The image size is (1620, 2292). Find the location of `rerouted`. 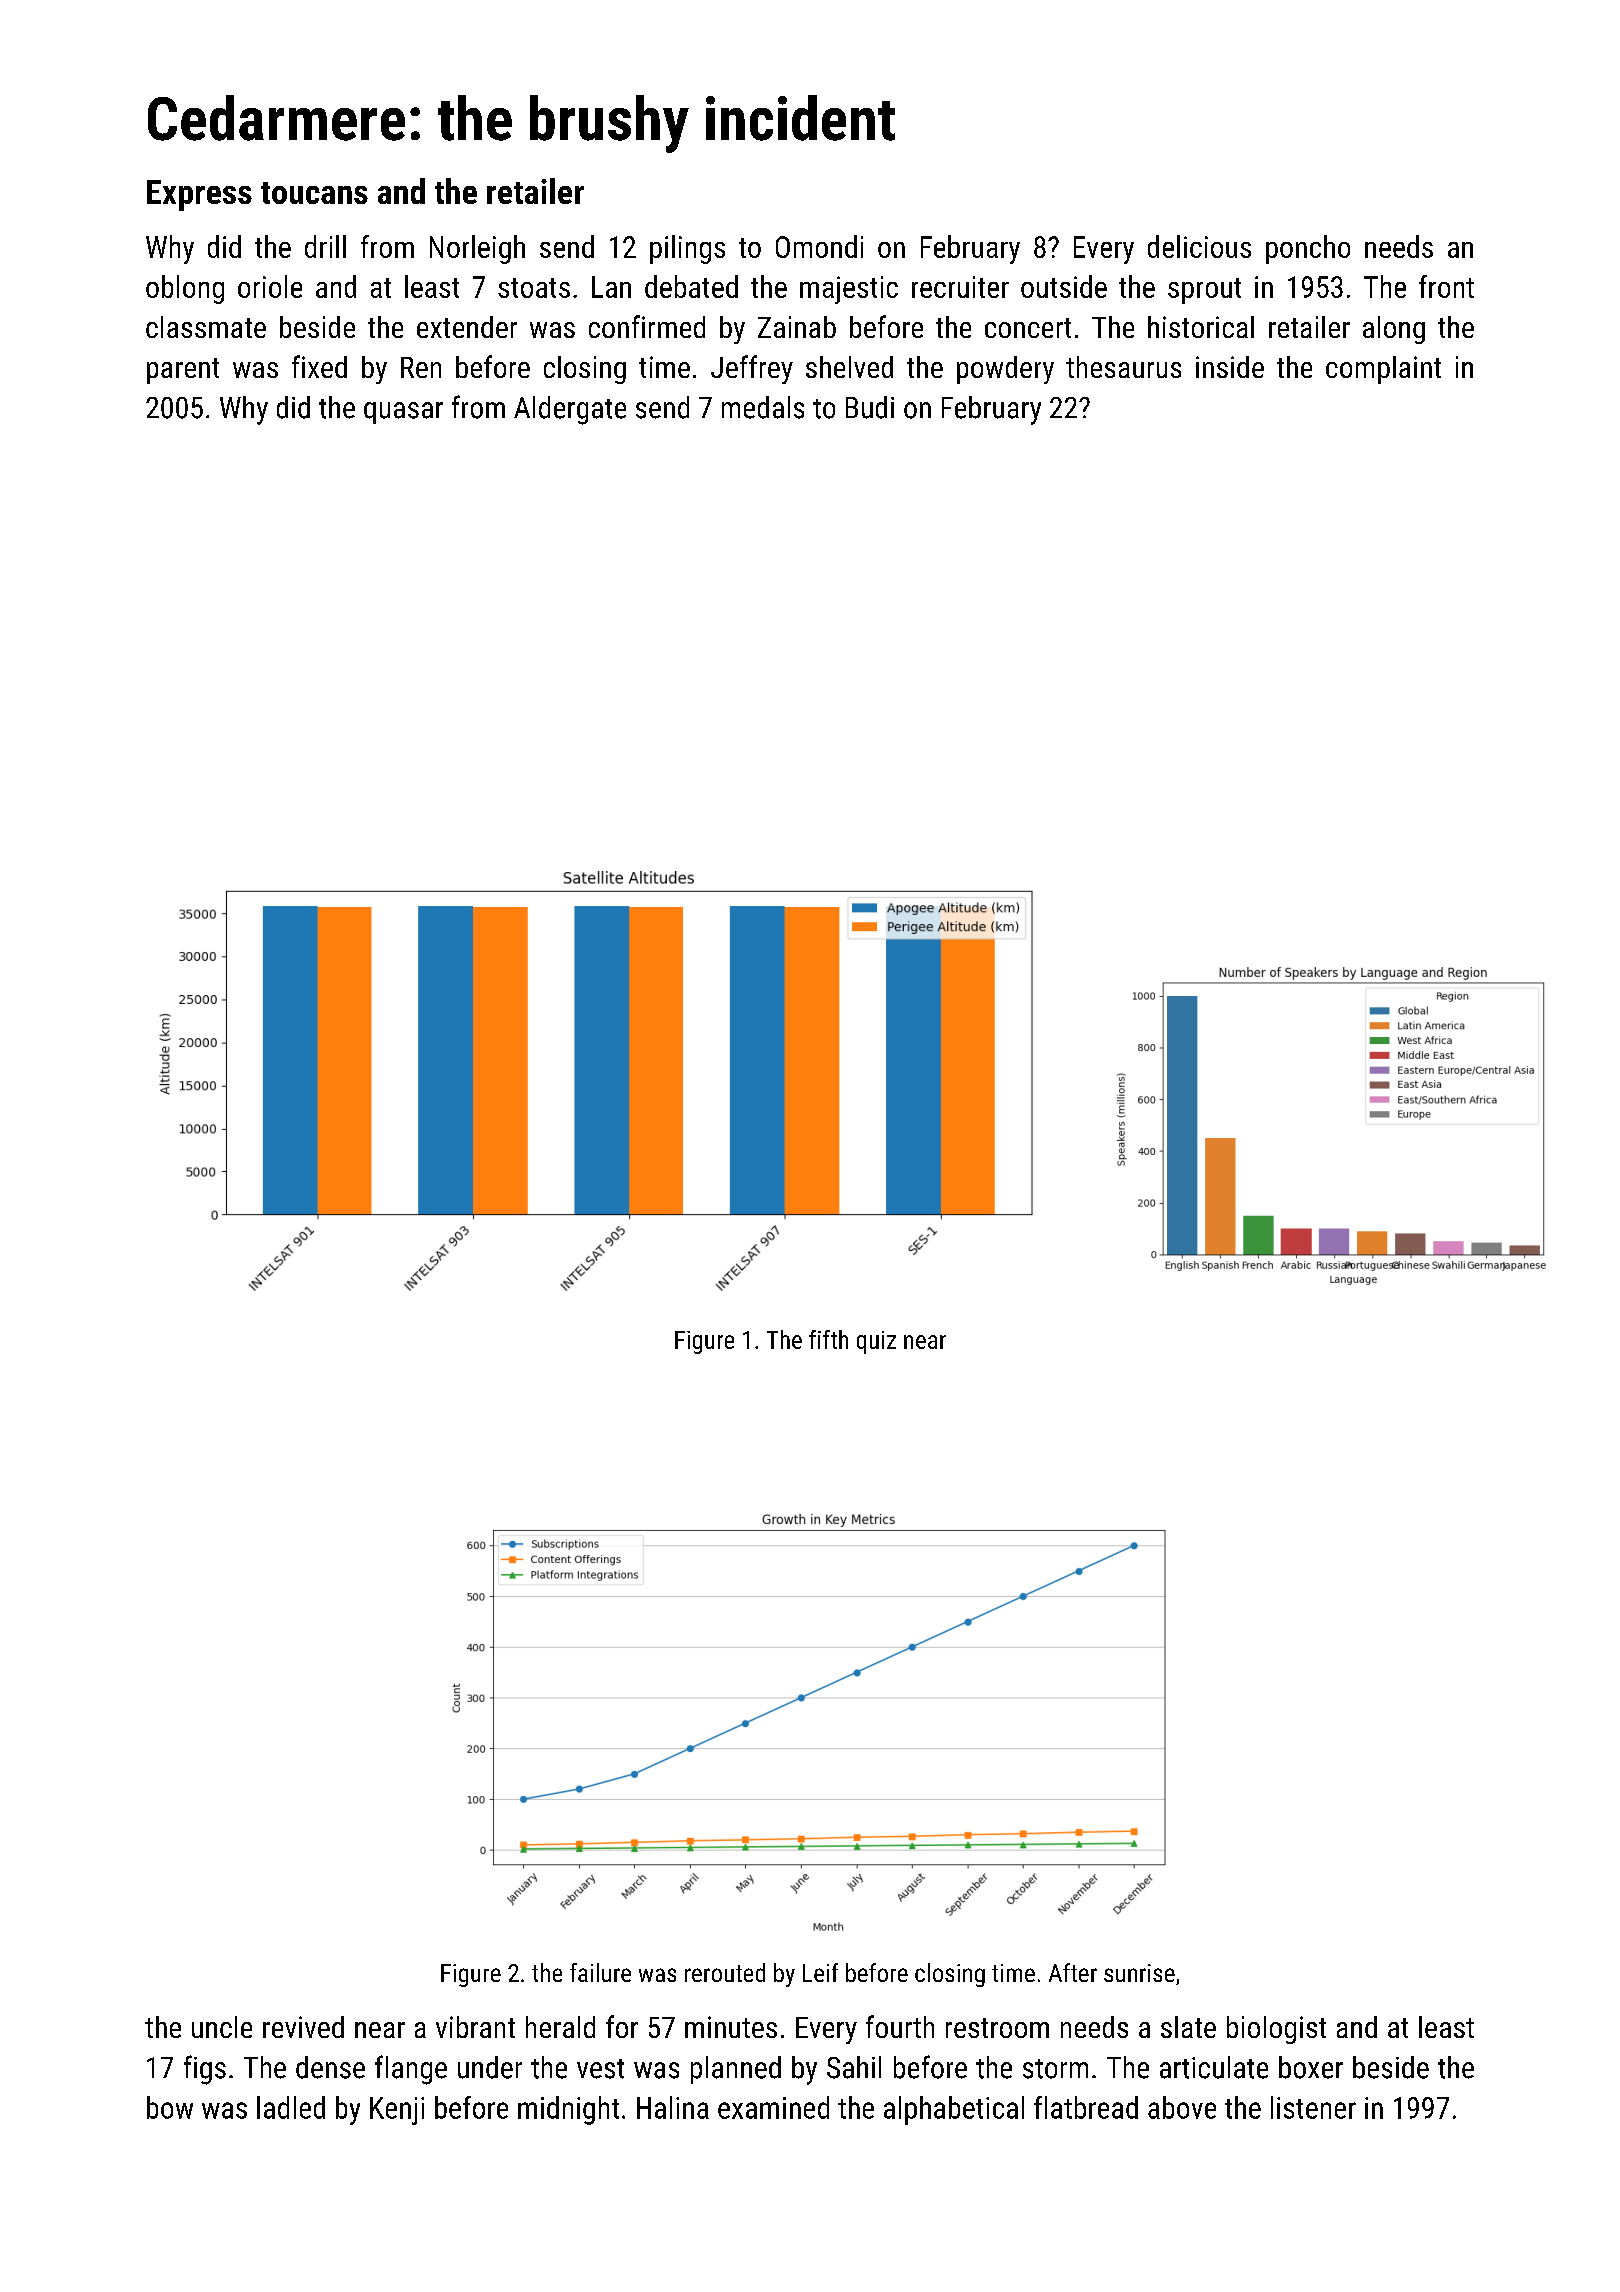

rerouted is located at coordinates (725, 1972).
